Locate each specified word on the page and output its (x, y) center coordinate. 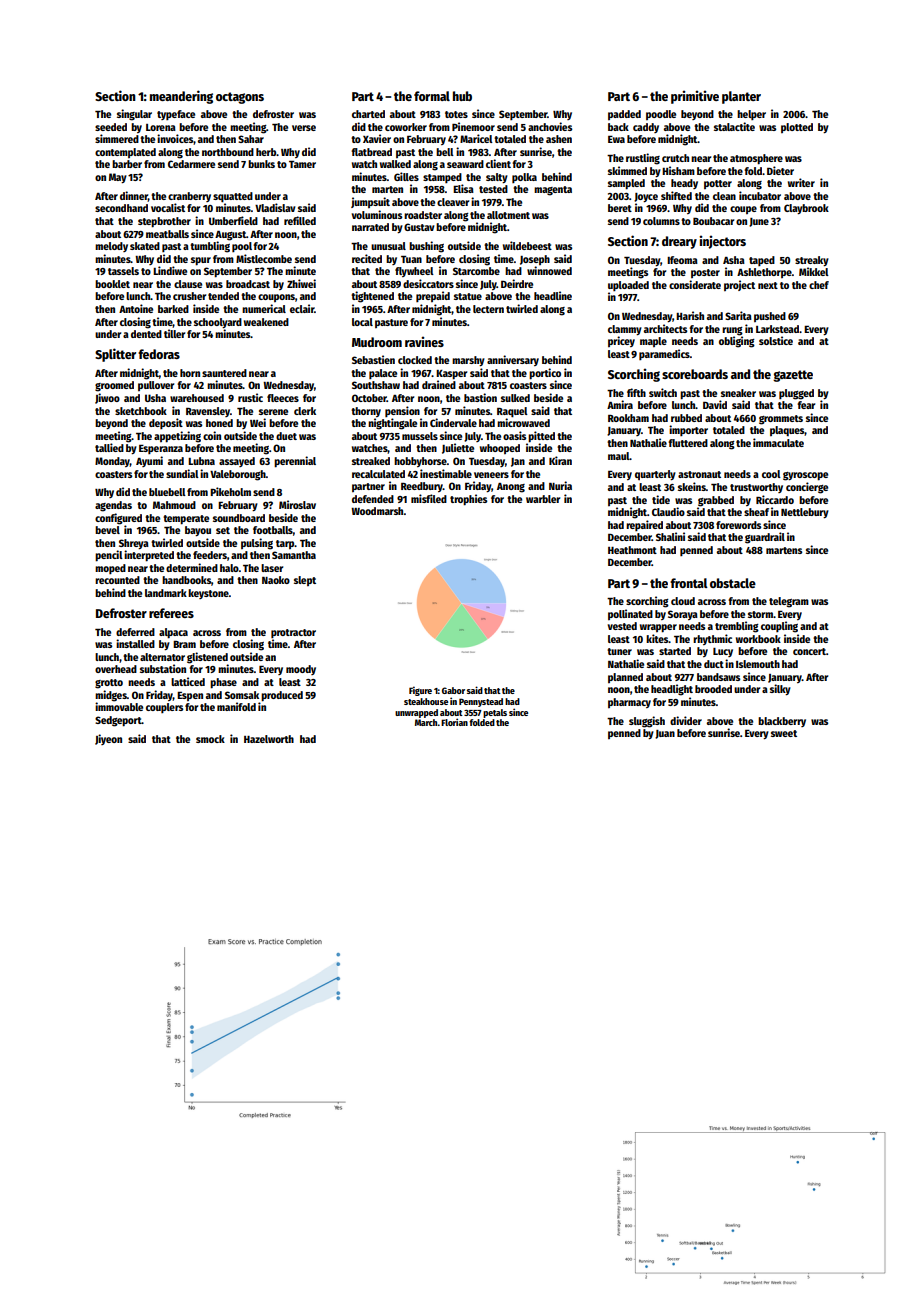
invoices (175, 138)
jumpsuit (370, 202)
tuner (619, 651)
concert (809, 651)
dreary (679, 242)
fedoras (159, 354)
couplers (164, 708)
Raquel (512, 412)
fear (806, 405)
